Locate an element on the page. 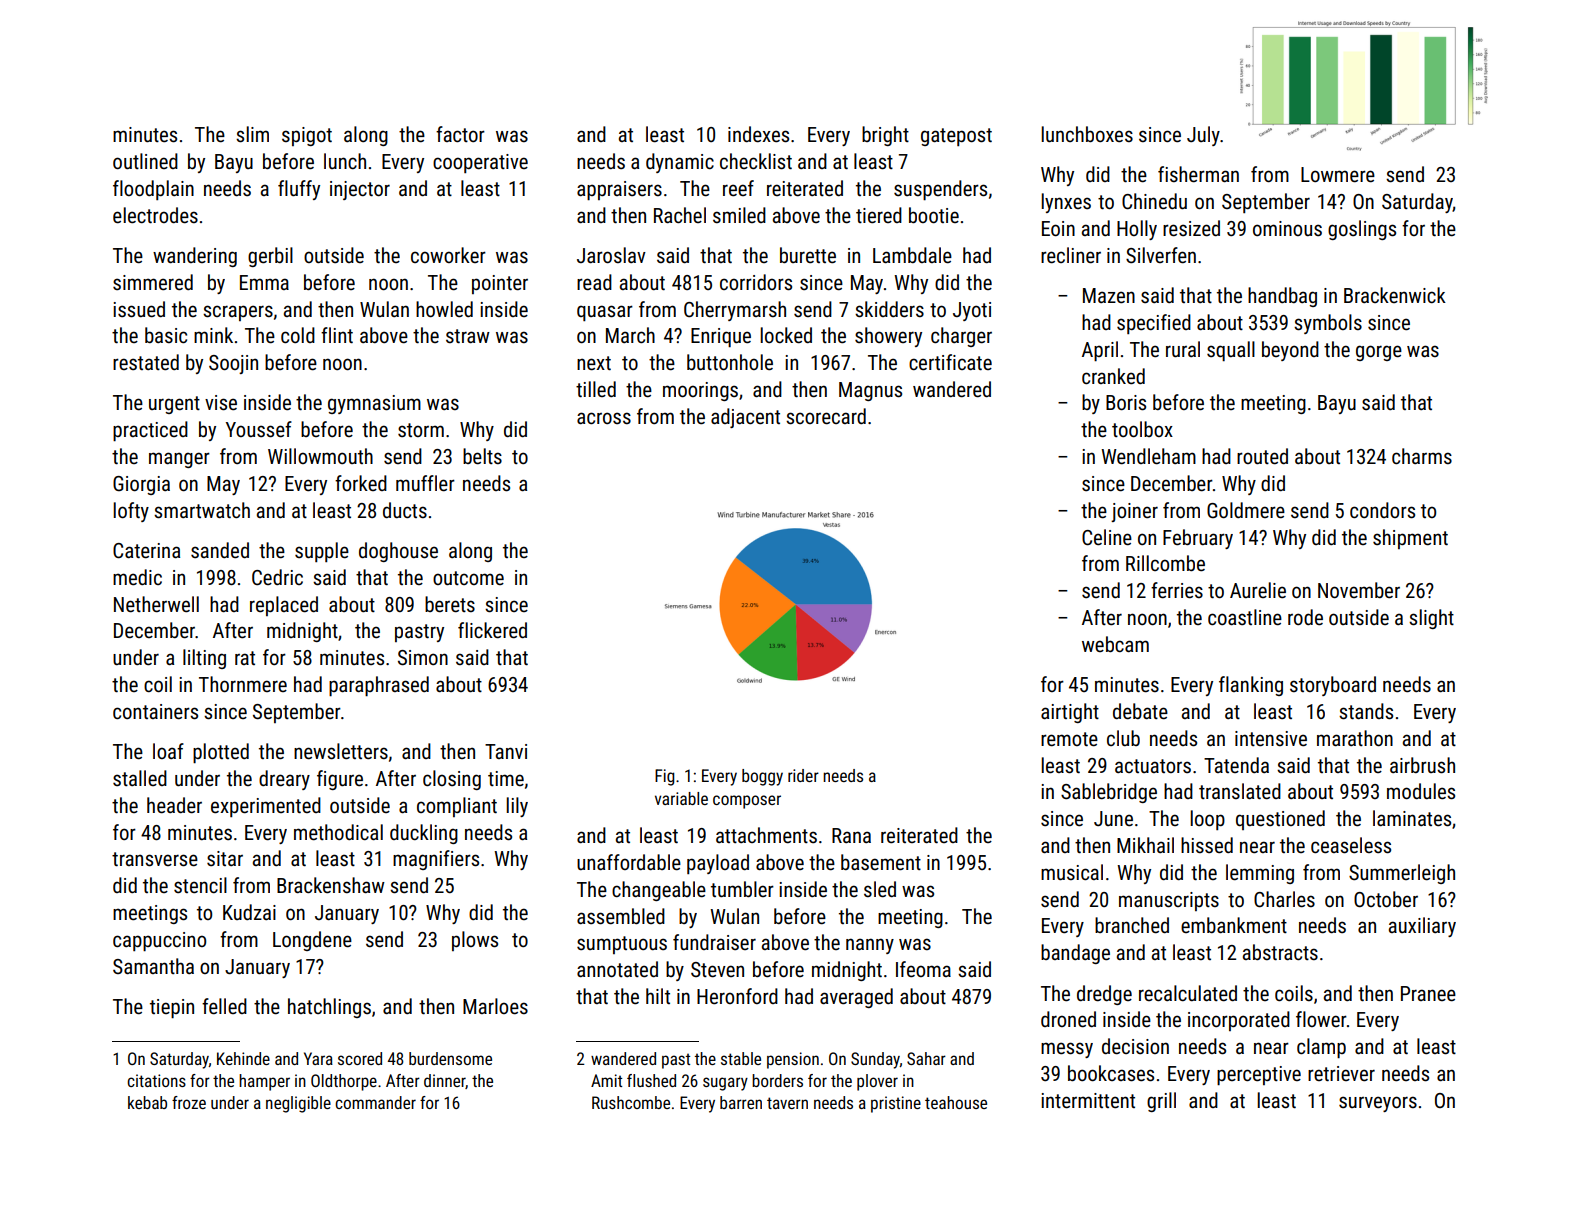 This image has width=1569, height=1212. sumptuous is located at coordinates (622, 945).
